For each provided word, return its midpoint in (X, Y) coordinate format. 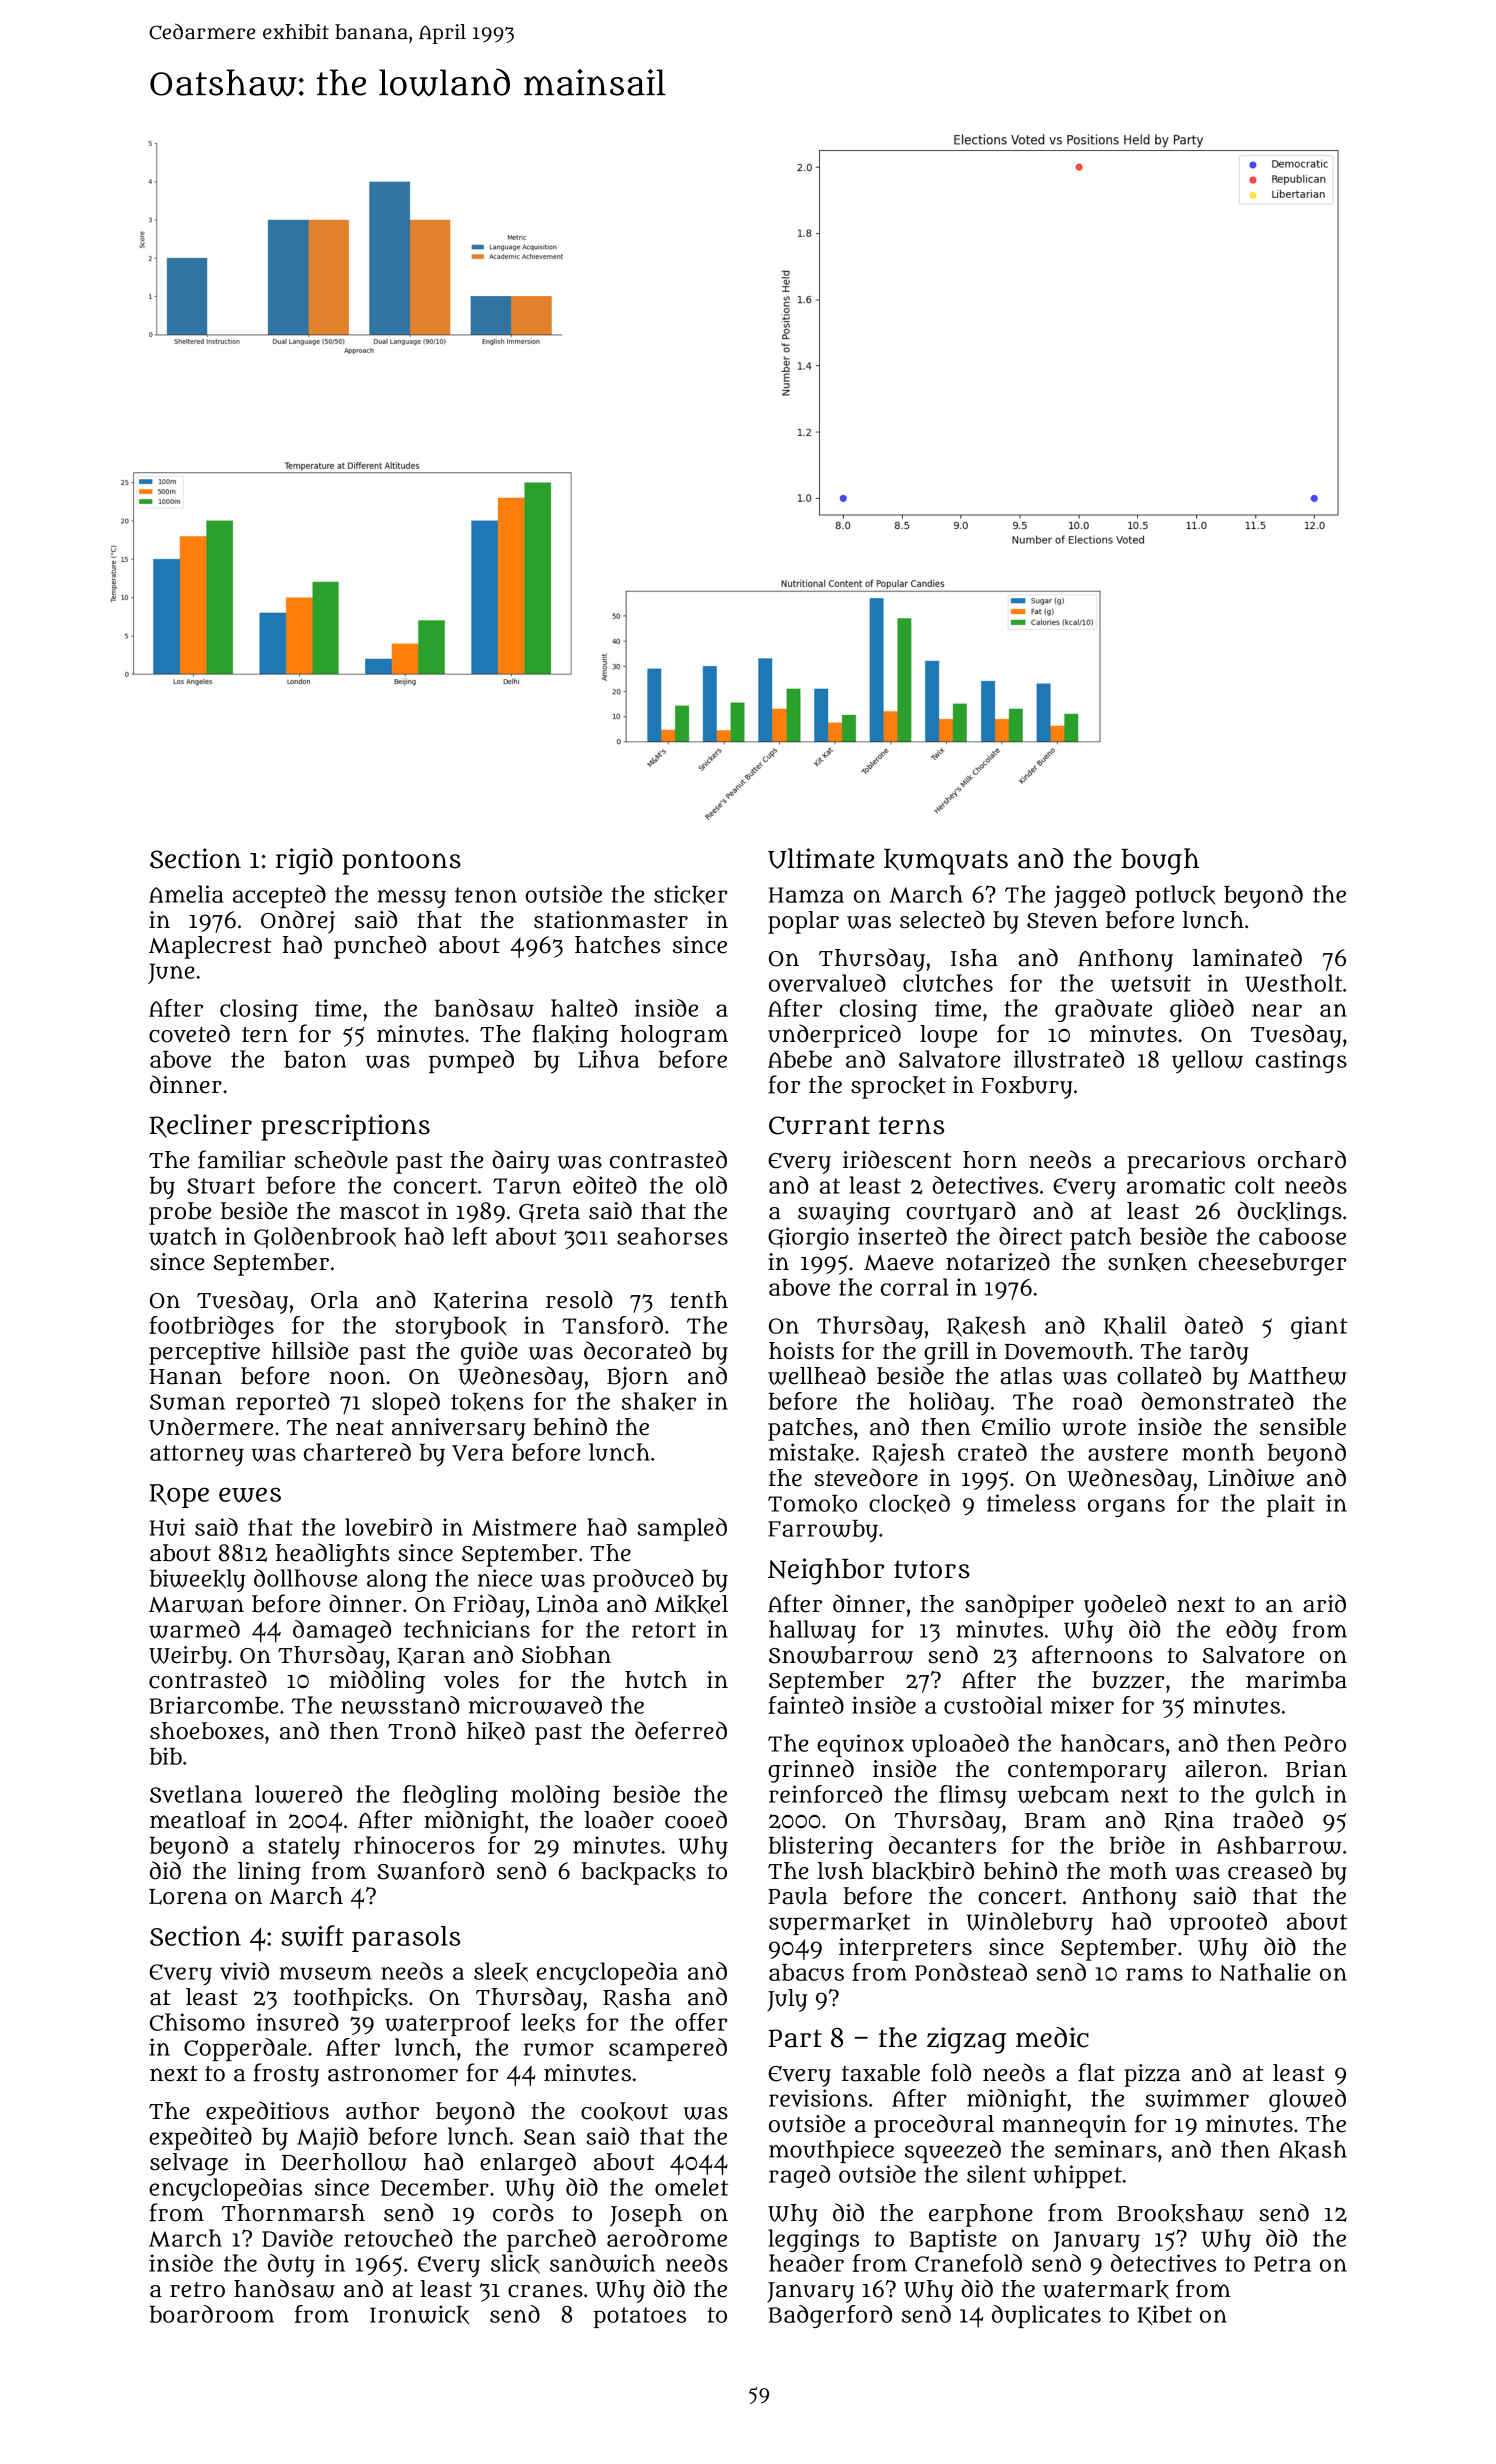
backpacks (638, 1873)
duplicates (1046, 2316)
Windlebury (1030, 1923)
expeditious (267, 2113)
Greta (549, 1213)
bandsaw (484, 1008)
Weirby (188, 1657)
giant (1319, 1327)
